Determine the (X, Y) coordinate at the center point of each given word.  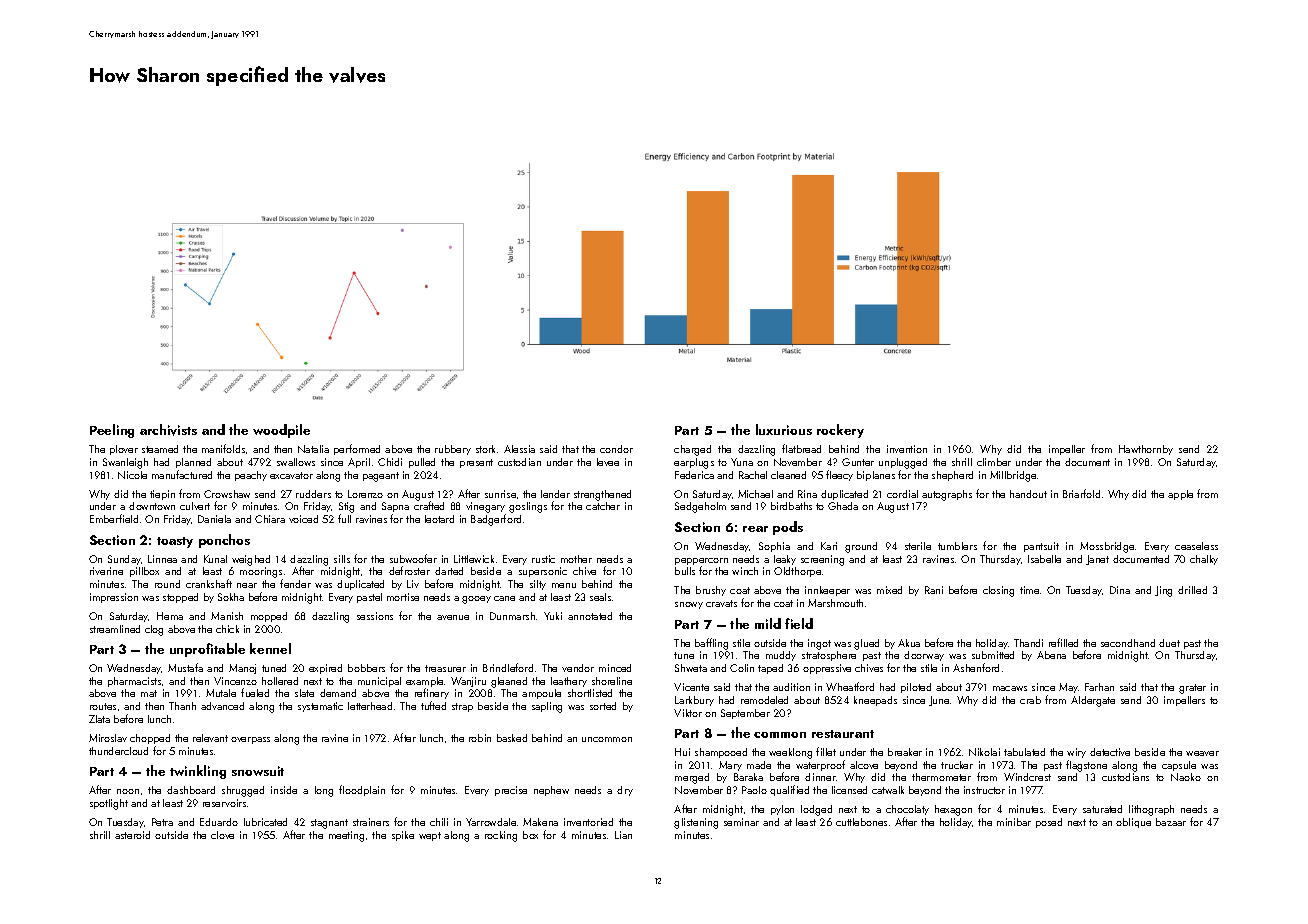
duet (1169, 643)
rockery (840, 431)
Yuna (742, 462)
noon (128, 791)
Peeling (112, 431)
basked (512, 738)
